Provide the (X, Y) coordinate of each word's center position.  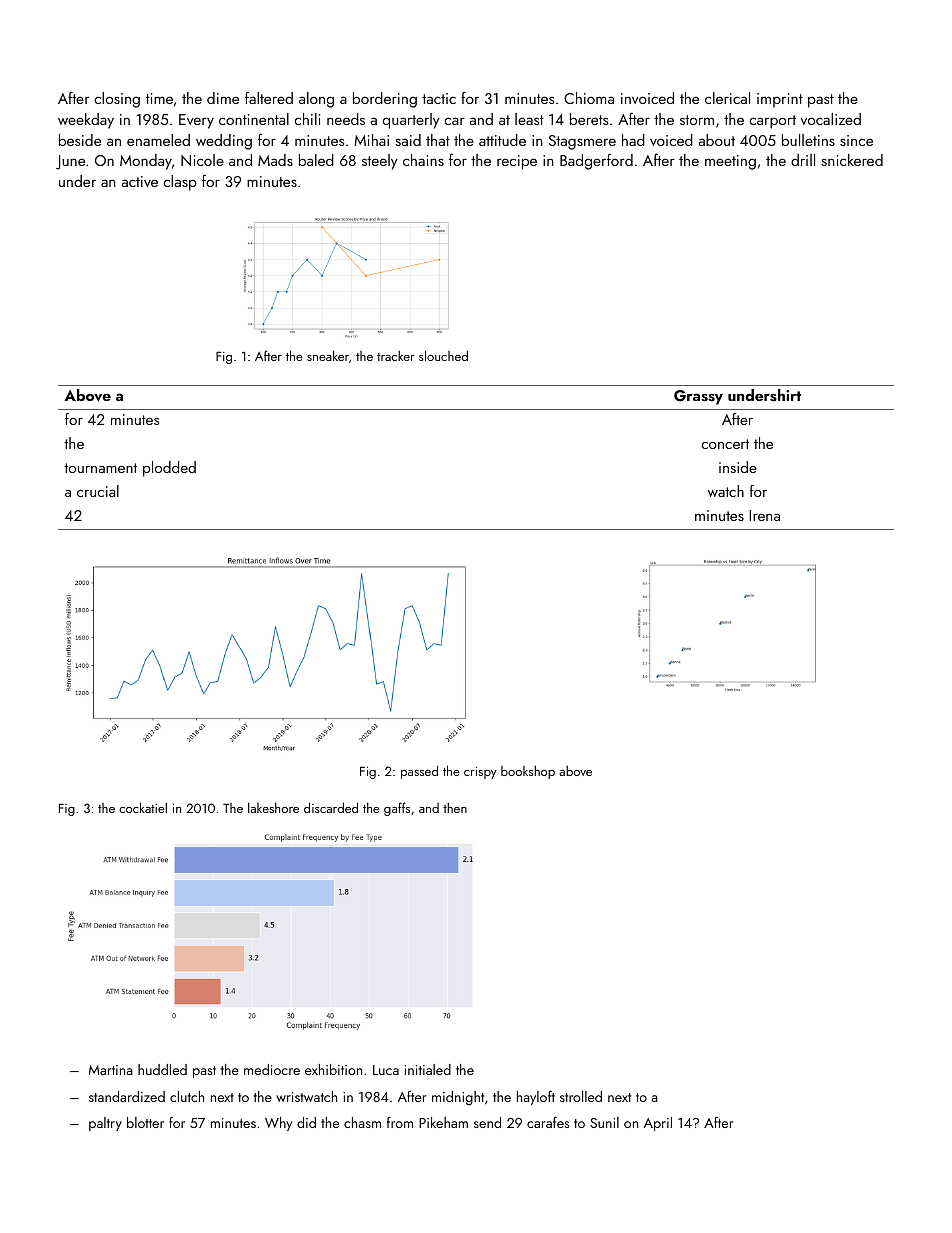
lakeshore (273, 807)
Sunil (604, 1122)
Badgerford (596, 162)
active (140, 181)
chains (423, 160)
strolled (581, 1096)
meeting (730, 162)
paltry (105, 1124)
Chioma (589, 98)
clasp (180, 183)
